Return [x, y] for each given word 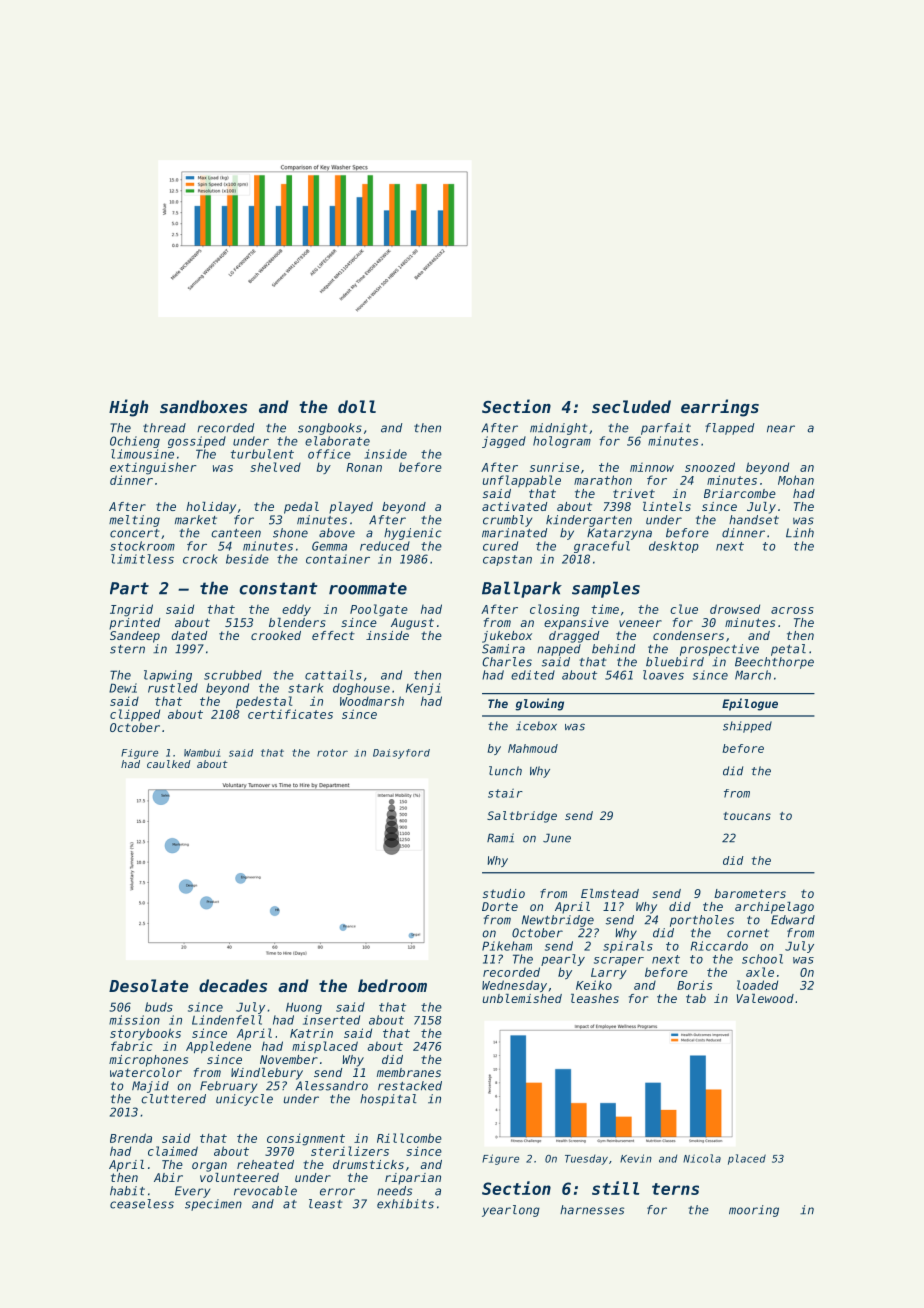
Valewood [765, 998]
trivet [634, 493]
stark [305, 688]
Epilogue [750, 704]
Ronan [364, 467]
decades [233, 985]
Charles [507, 662]
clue [684, 609]
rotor [332, 753]
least [325, 1204]
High [128, 408]
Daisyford [401, 754]
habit [127, 1191]
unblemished [522, 998]
